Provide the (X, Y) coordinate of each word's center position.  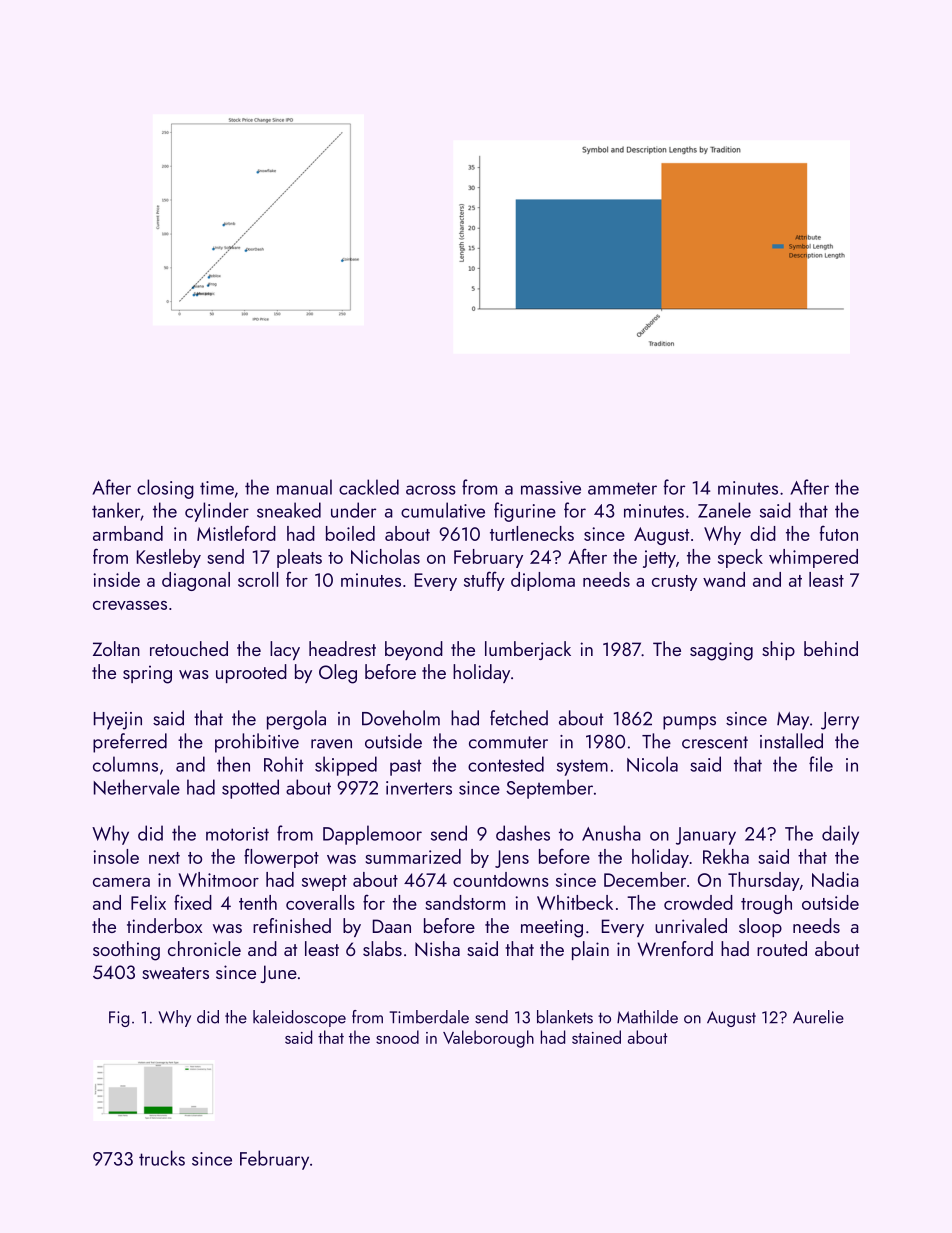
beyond (414, 650)
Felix (148, 902)
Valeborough (488, 1039)
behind (831, 648)
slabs (382, 948)
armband (128, 533)
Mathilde (647, 1017)
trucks (162, 1158)
